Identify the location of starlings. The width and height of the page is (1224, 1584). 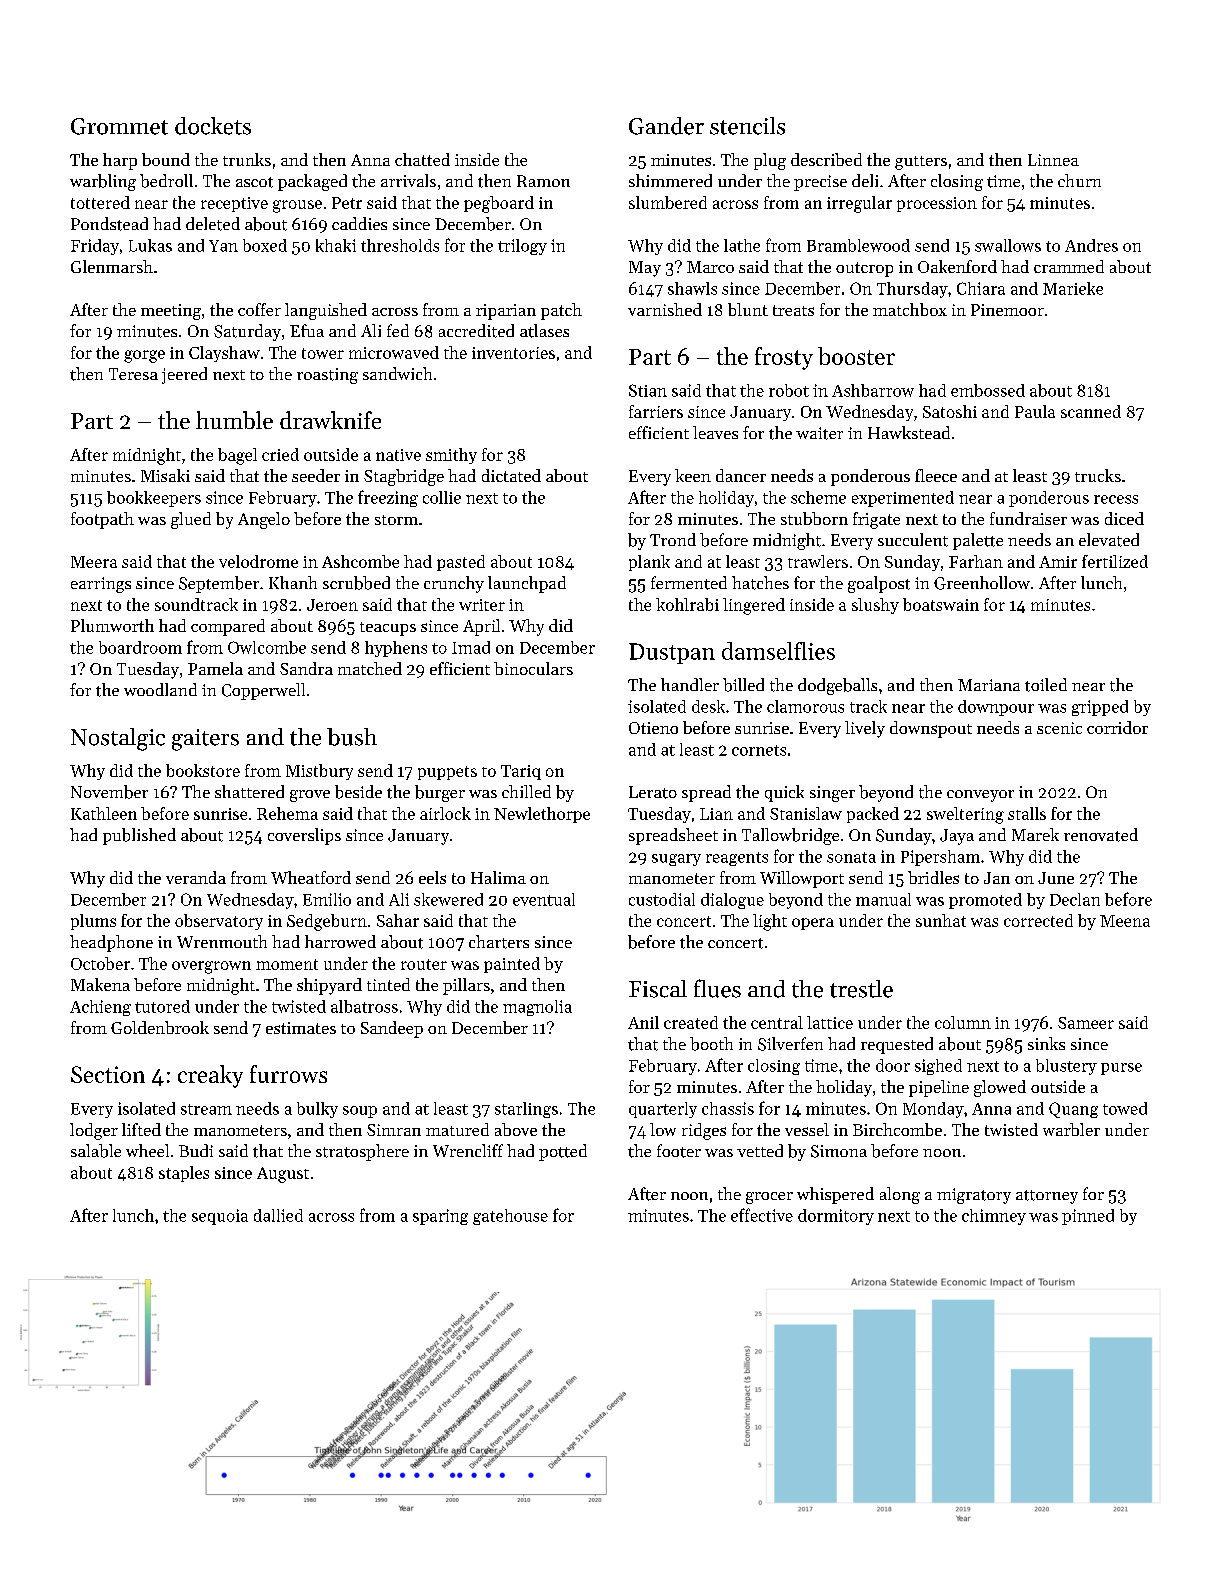
(526, 1110).
